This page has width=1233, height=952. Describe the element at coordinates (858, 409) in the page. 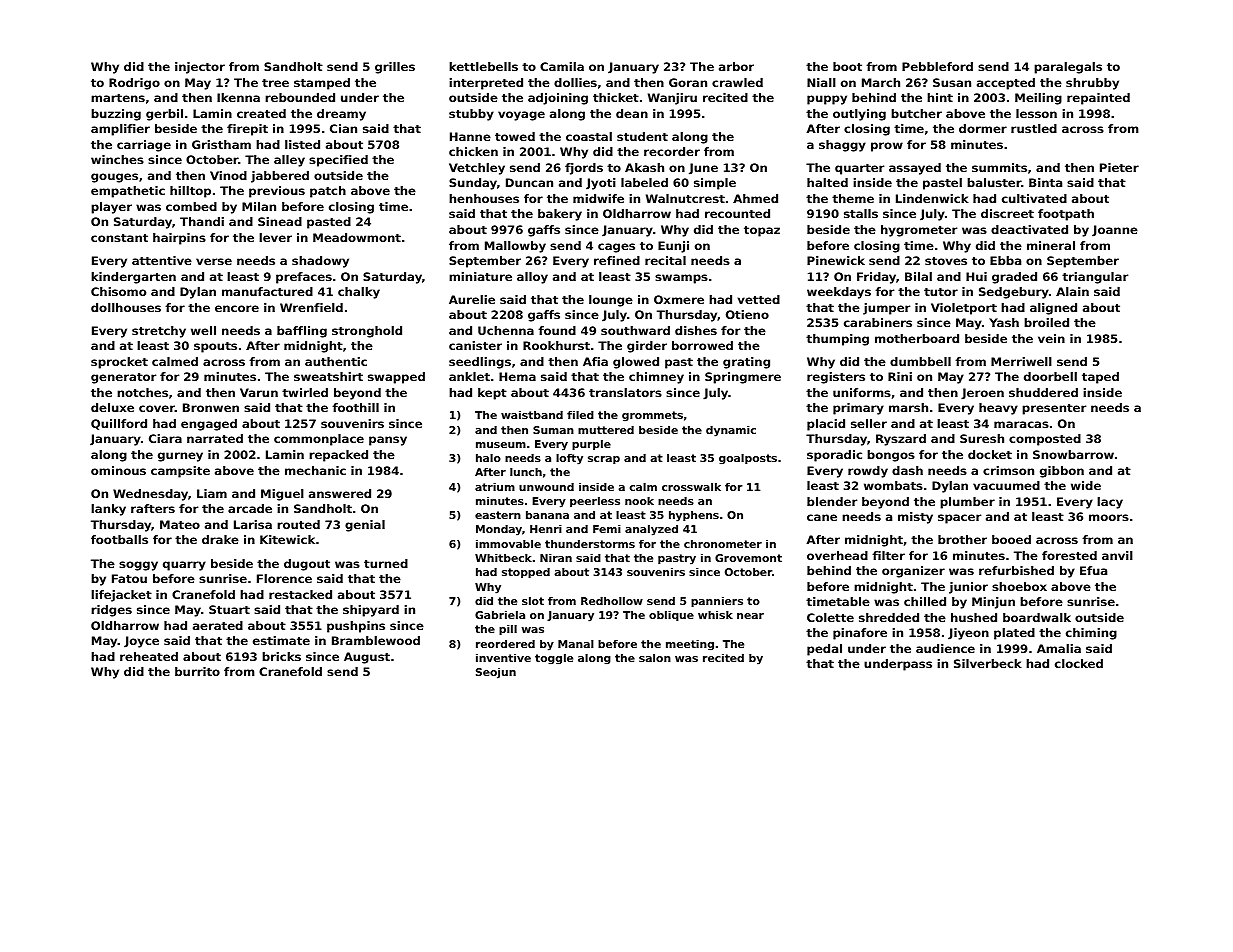

I see `primary` at that location.
